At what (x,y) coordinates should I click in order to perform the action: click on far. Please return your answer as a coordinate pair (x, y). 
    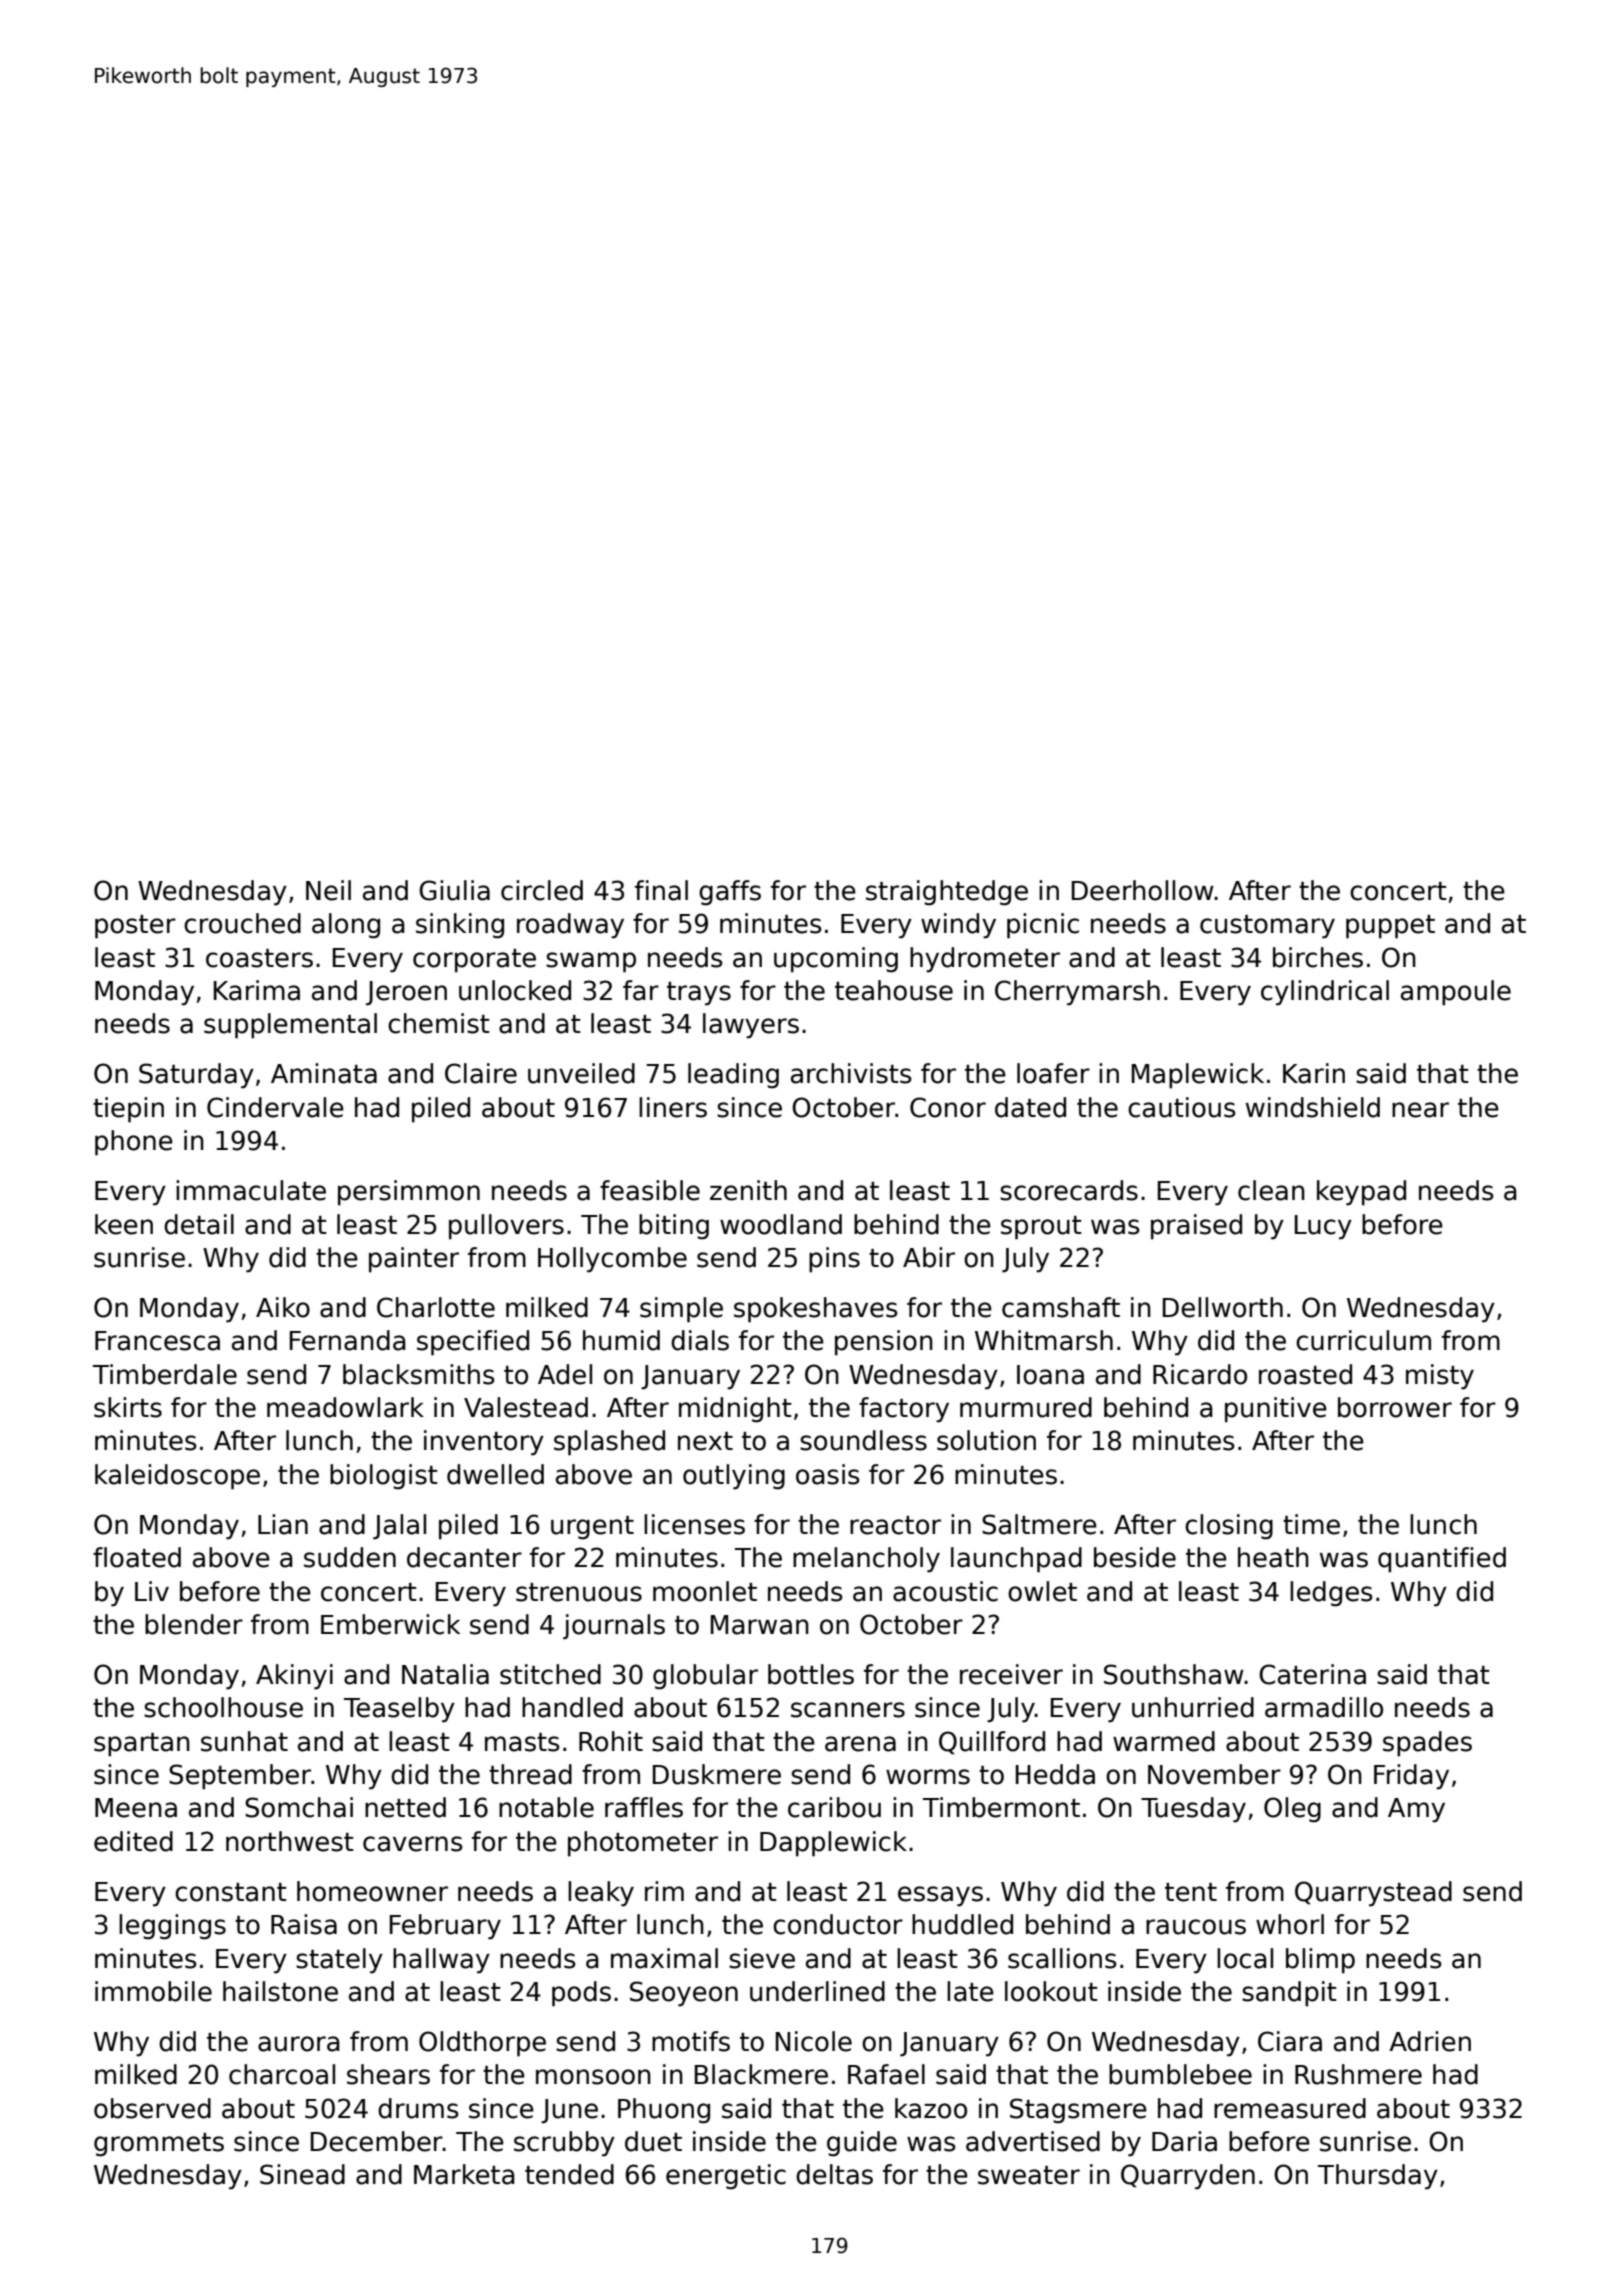
    Looking at the image, I should click on (641, 990).
